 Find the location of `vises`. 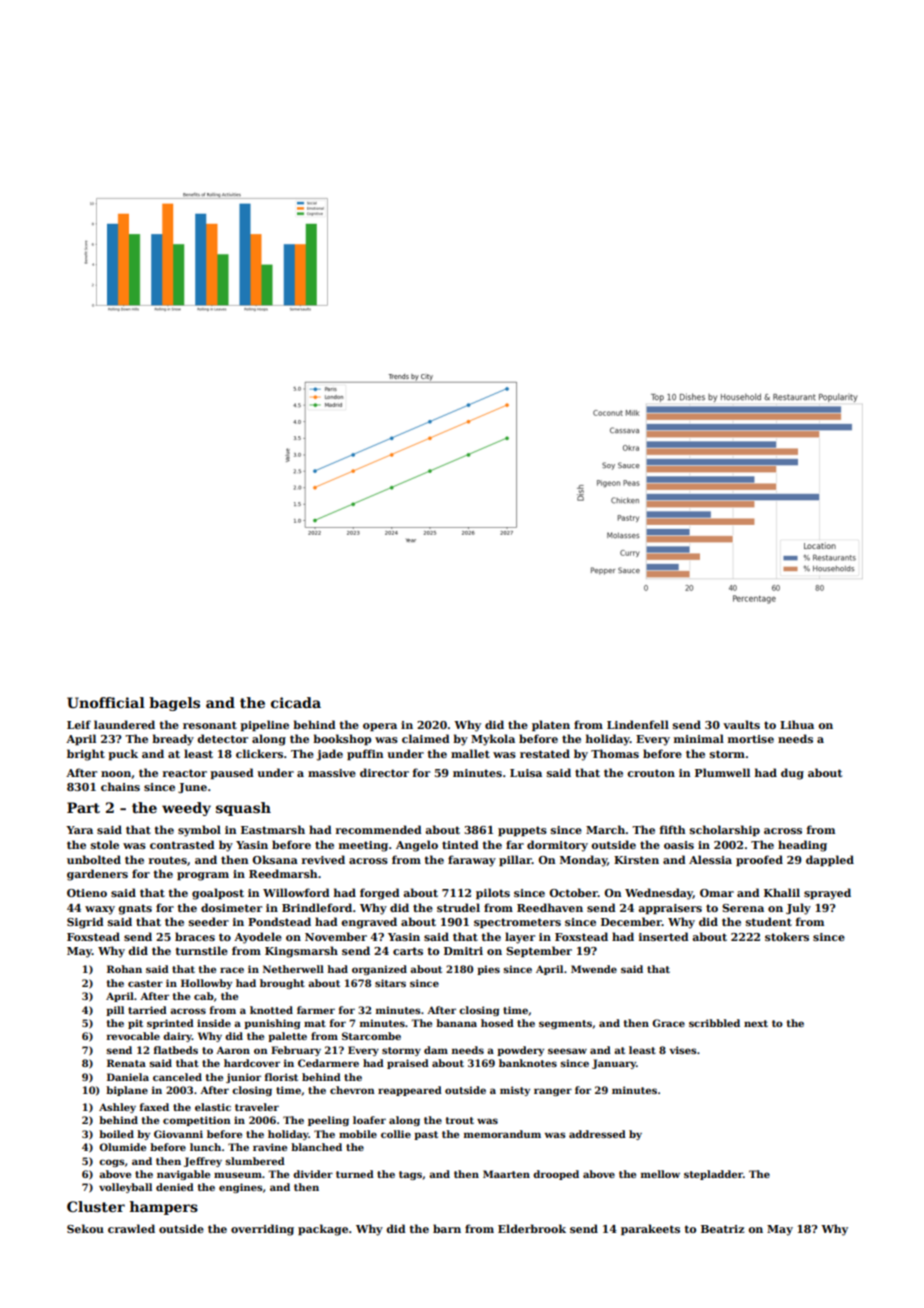

vises is located at coordinates (683, 1050).
